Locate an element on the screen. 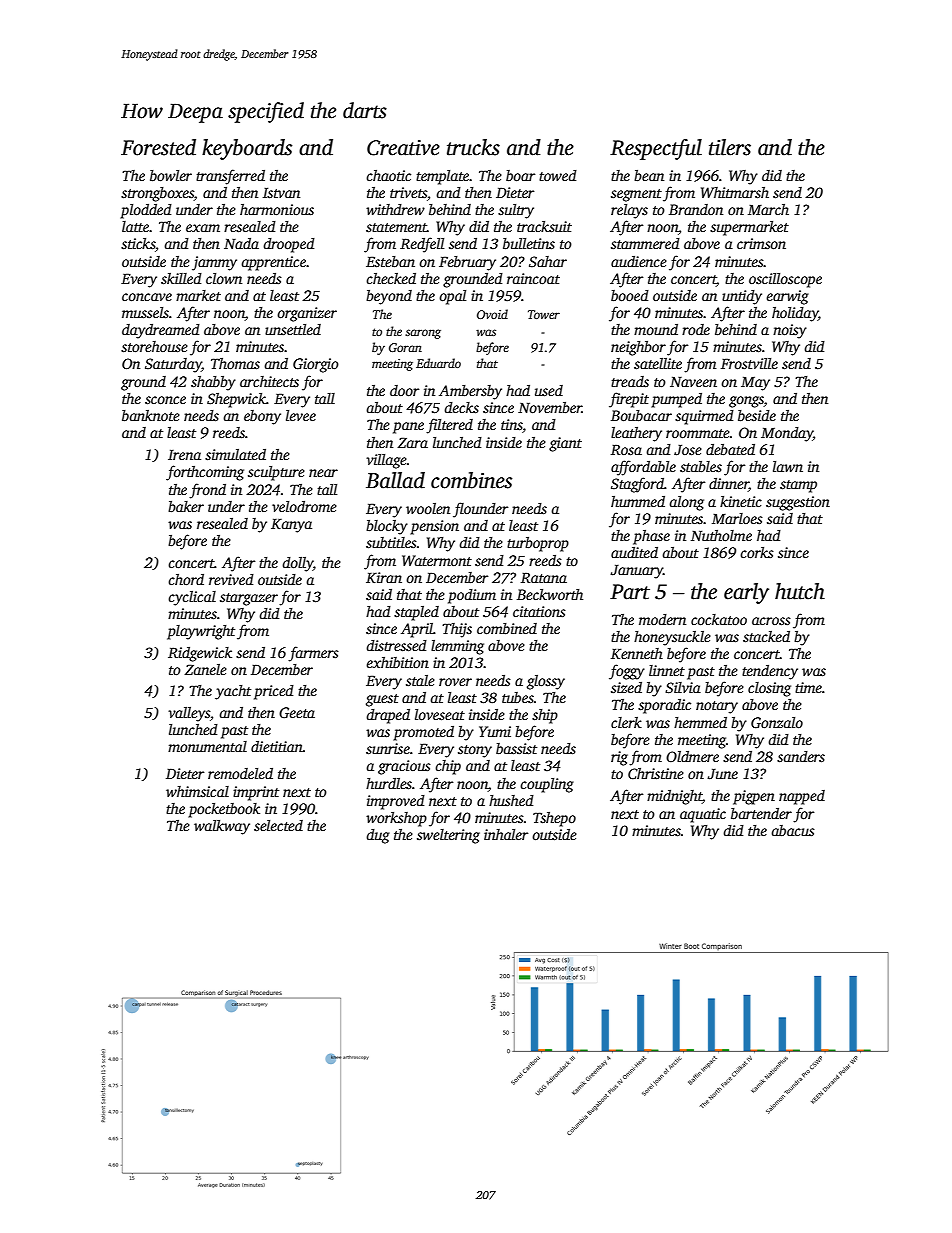 This screenshot has height=1233, width=952. Thomas is located at coordinates (235, 363).
